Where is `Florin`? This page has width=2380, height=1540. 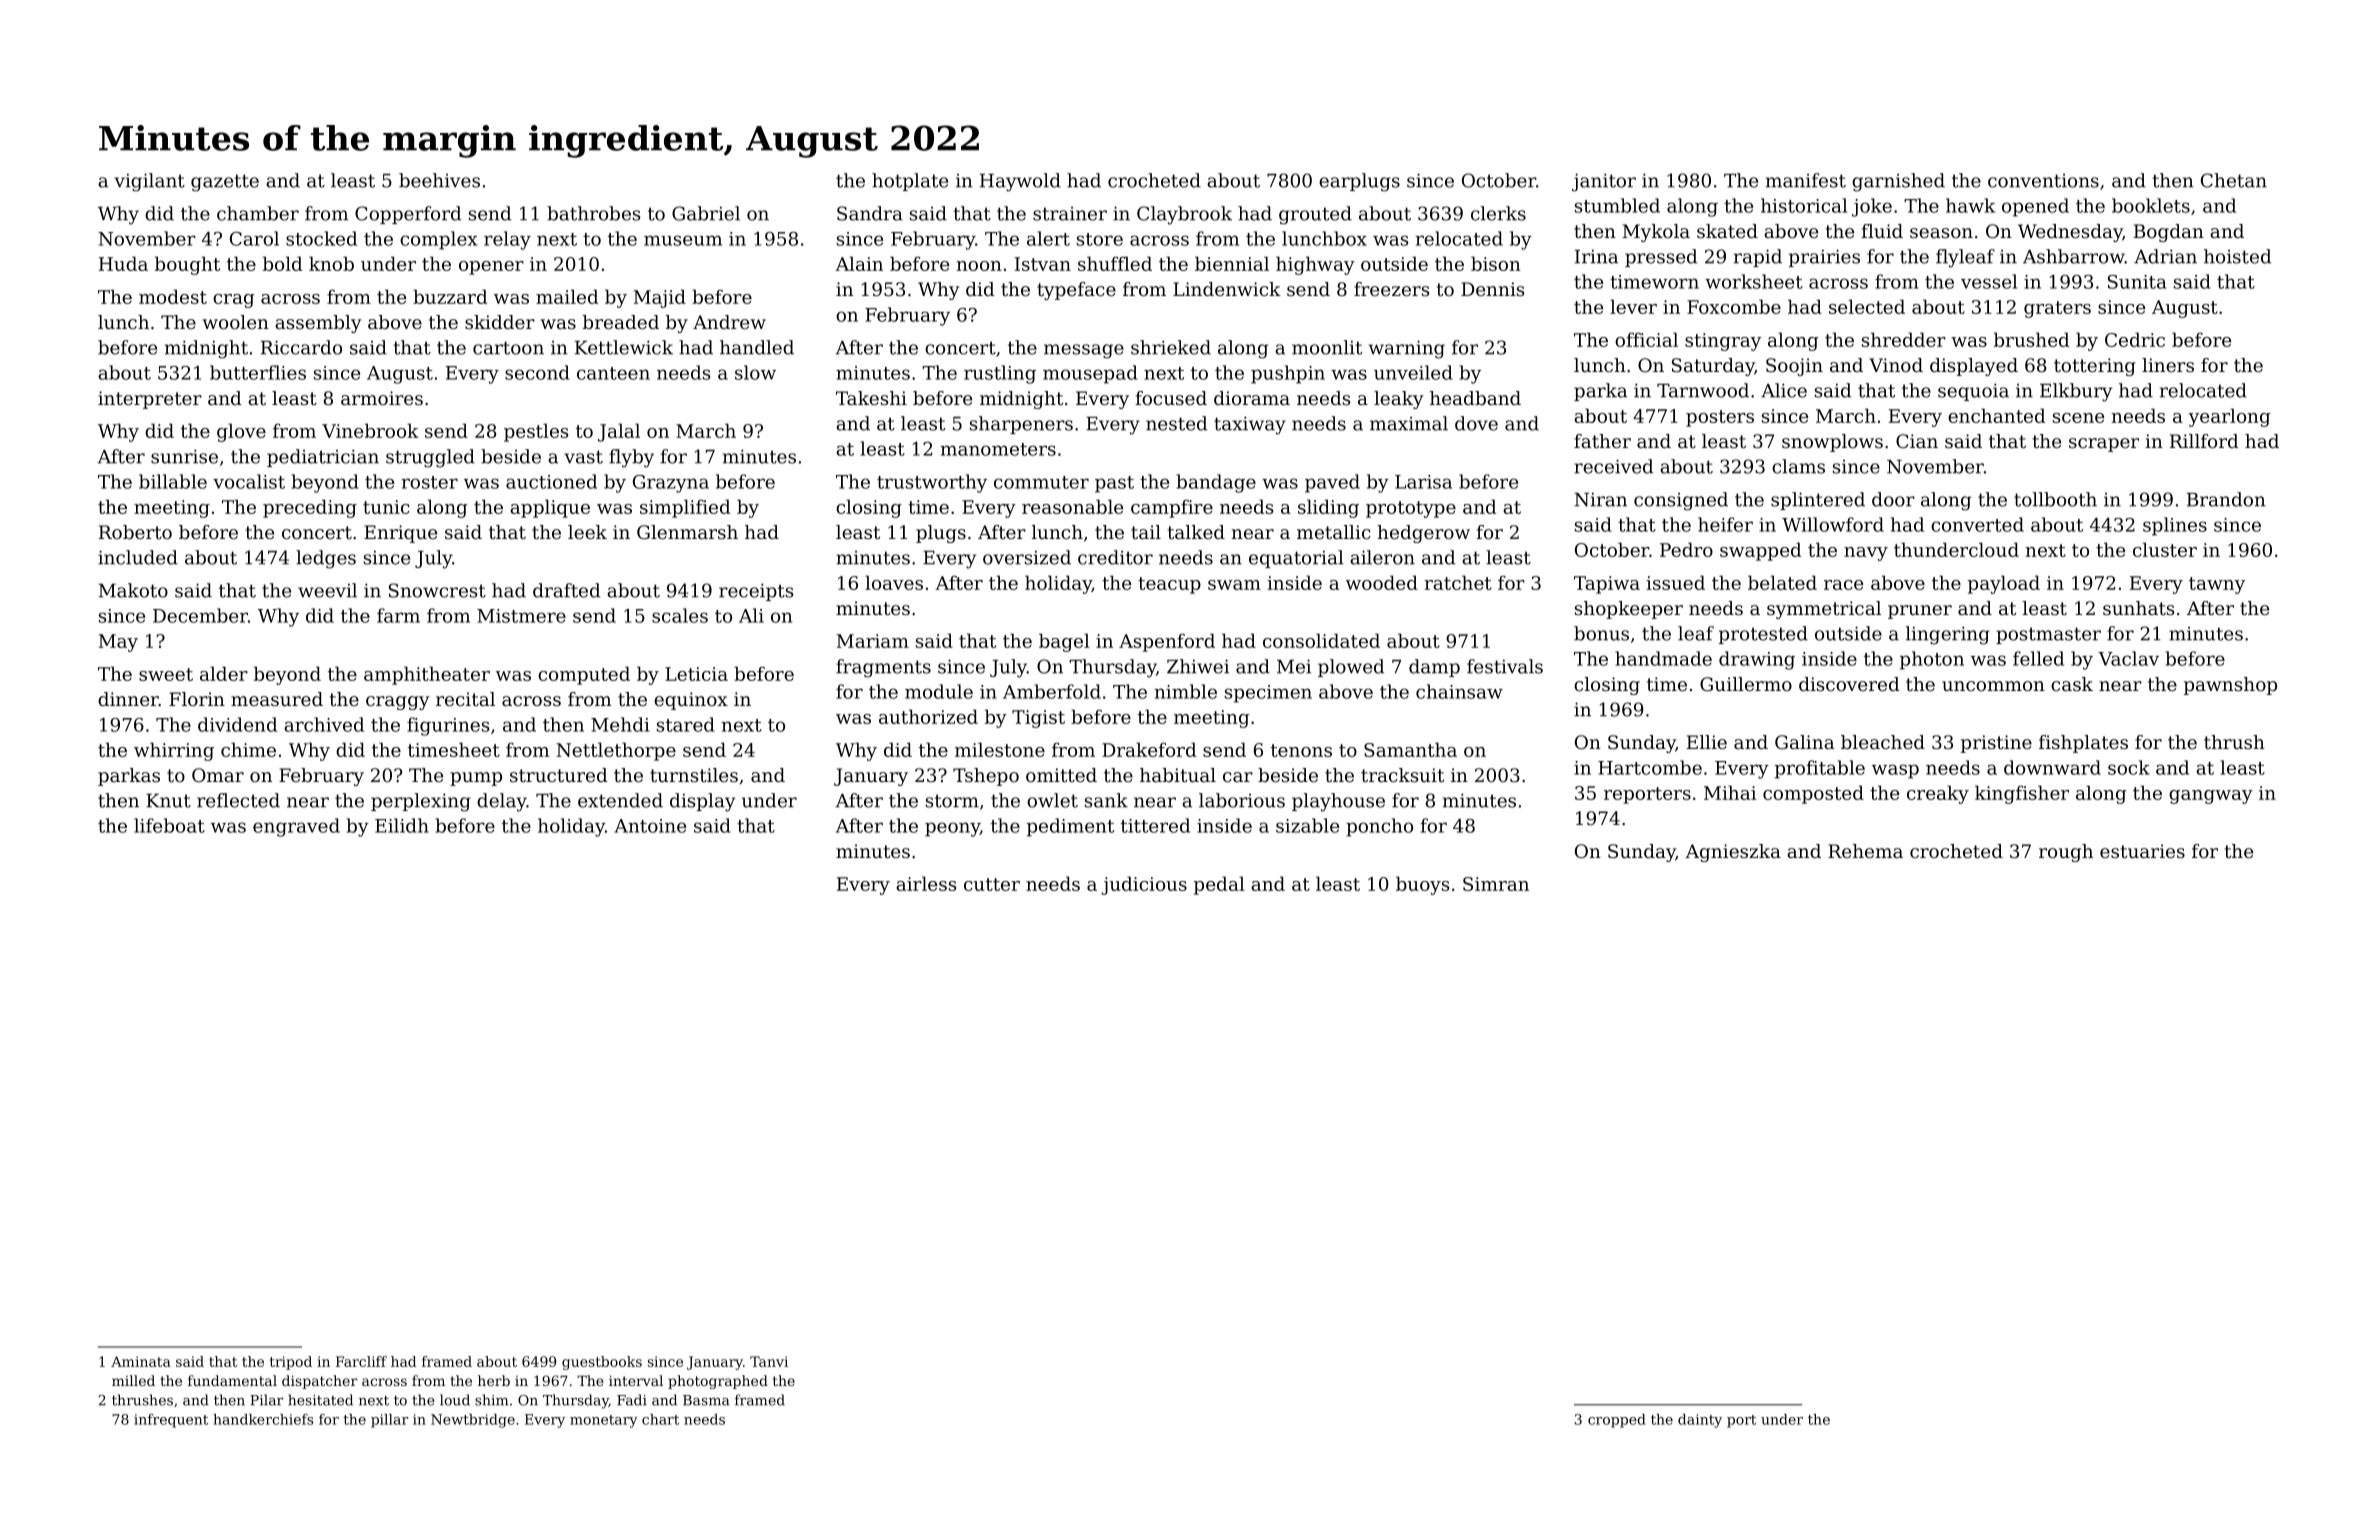 Florin is located at coordinates (197, 699).
